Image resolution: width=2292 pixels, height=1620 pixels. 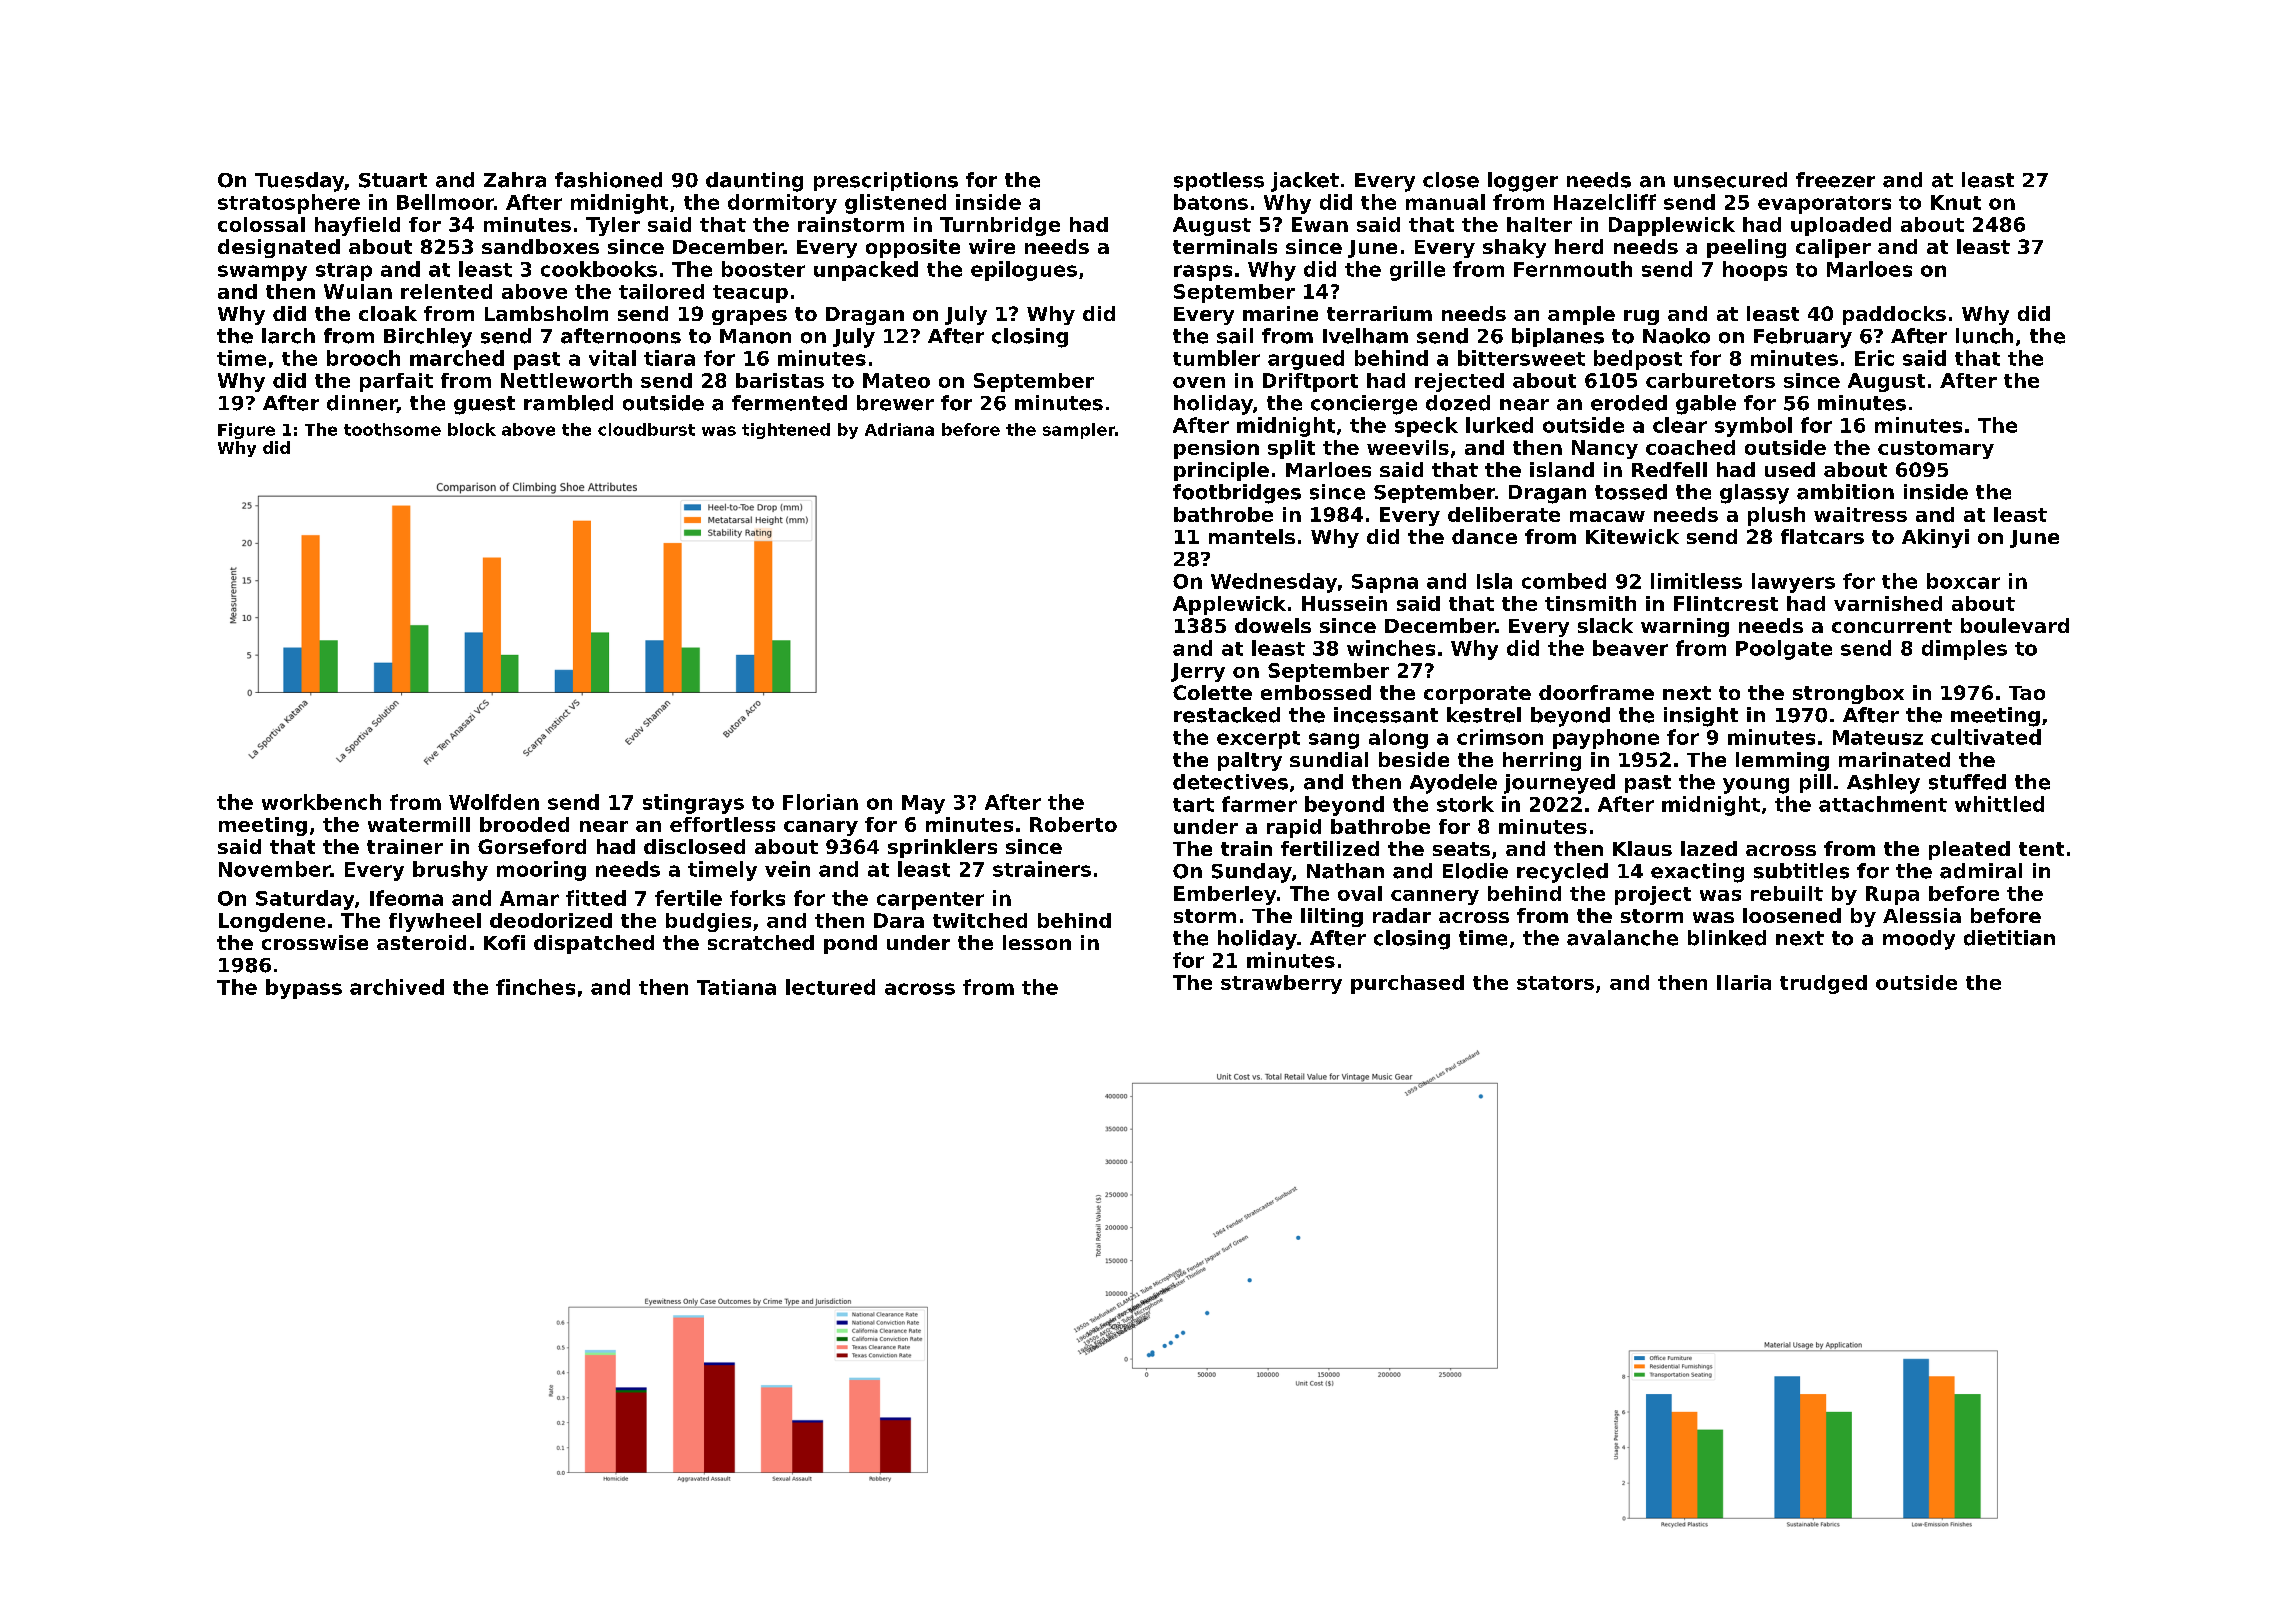 I want to click on Amar, so click(x=529, y=898).
